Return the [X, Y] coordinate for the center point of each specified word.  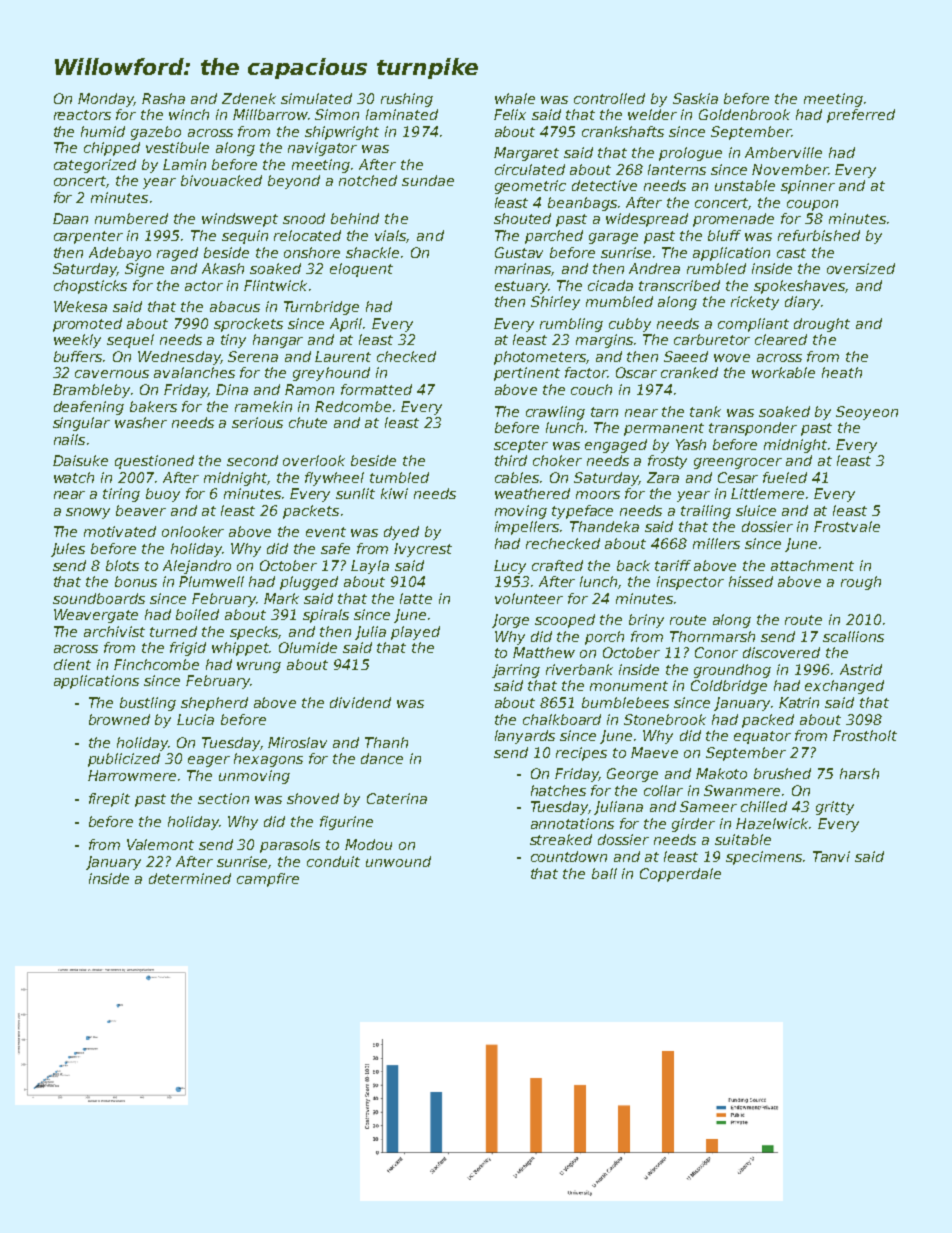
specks [254, 633]
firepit [109, 800]
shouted [522, 218]
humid [103, 131]
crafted [557, 565]
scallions [853, 636]
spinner [808, 187]
